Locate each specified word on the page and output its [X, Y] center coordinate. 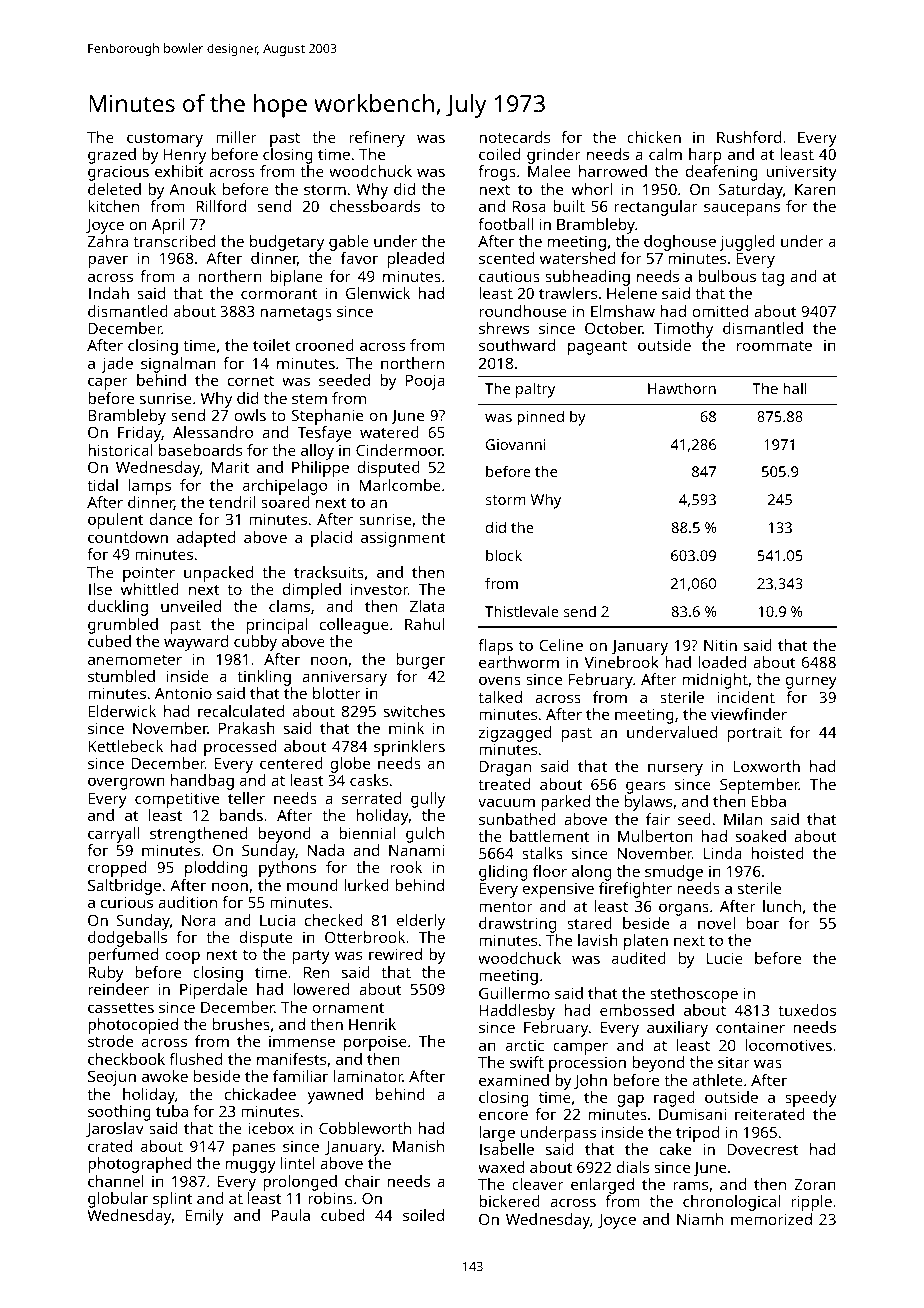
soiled [423, 1215]
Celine [561, 645]
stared [589, 923]
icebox [271, 1128]
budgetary [287, 243]
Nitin [720, 645]
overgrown [126, 783]
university [801, 173]
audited [639, 958]
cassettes [121, 1008]
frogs [497, 173]
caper [108, 383]
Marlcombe [400, 485]
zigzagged [515, 734]
